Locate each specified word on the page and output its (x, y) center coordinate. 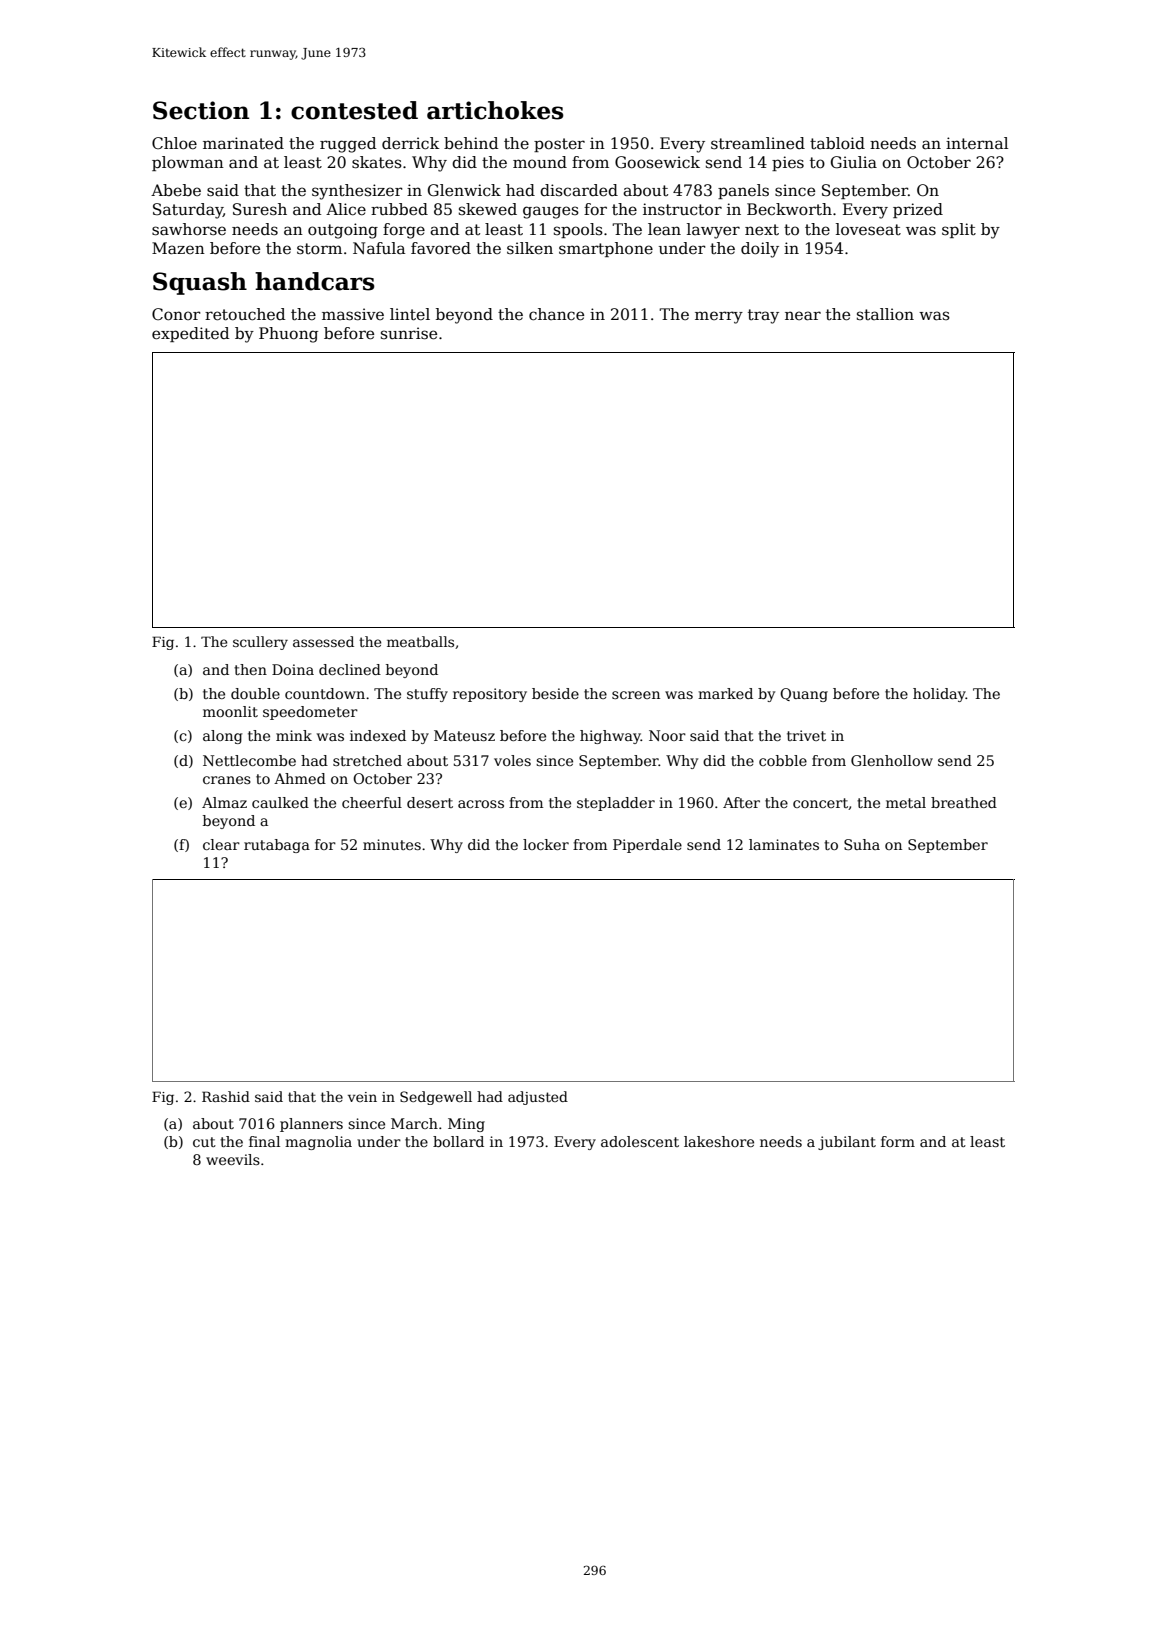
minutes (392, 844)
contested (354, 110)
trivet (806, 735)
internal (977, 143)
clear (221, 844)
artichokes (495, 110)
